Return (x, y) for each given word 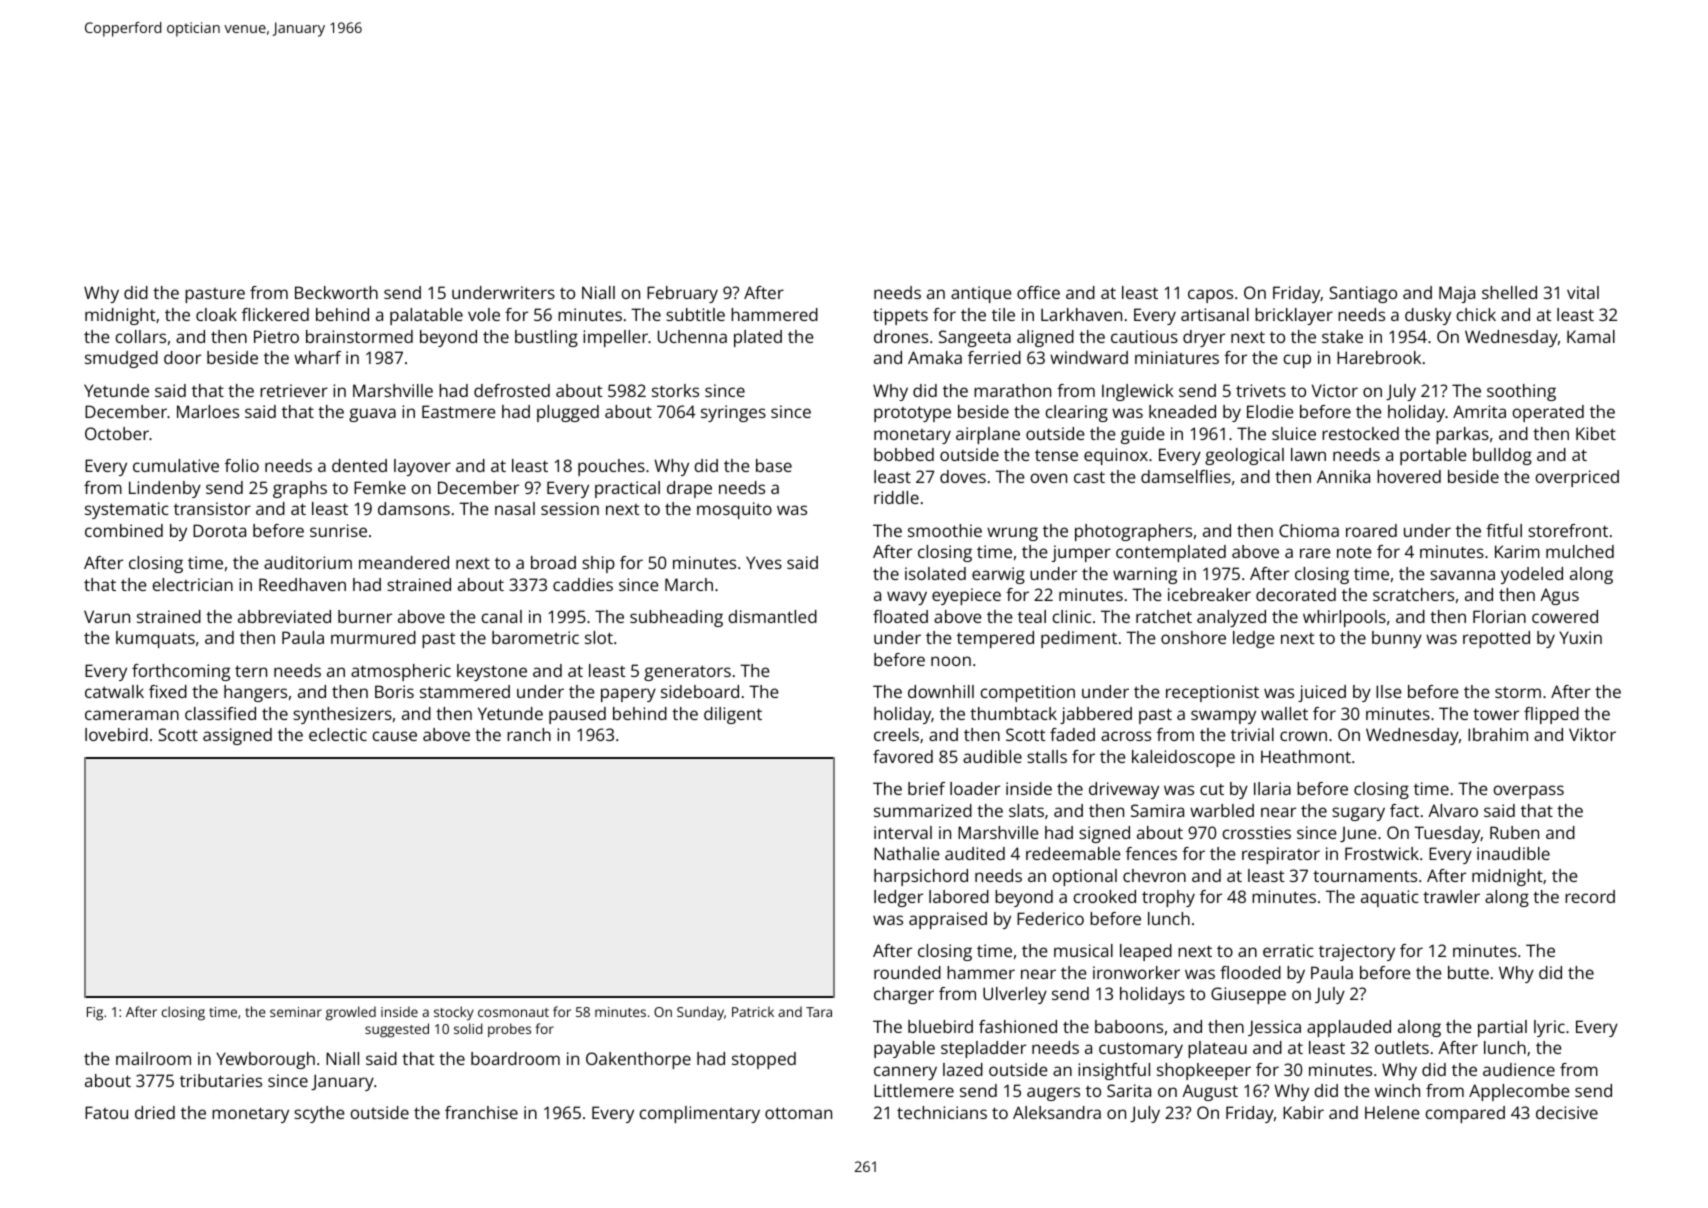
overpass (1528, 792)
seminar (296, 1012)
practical (627, 489)
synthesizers (342, 715)
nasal (515, 508)
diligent (733, 715)
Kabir (1303, 1112)
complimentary (699, 1114)
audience (1519, 1069)
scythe (319, 1114)
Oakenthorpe (638, 1060)
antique (981, 294)
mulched (1580, 551)
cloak (216, 314)
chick (1476, 314)
